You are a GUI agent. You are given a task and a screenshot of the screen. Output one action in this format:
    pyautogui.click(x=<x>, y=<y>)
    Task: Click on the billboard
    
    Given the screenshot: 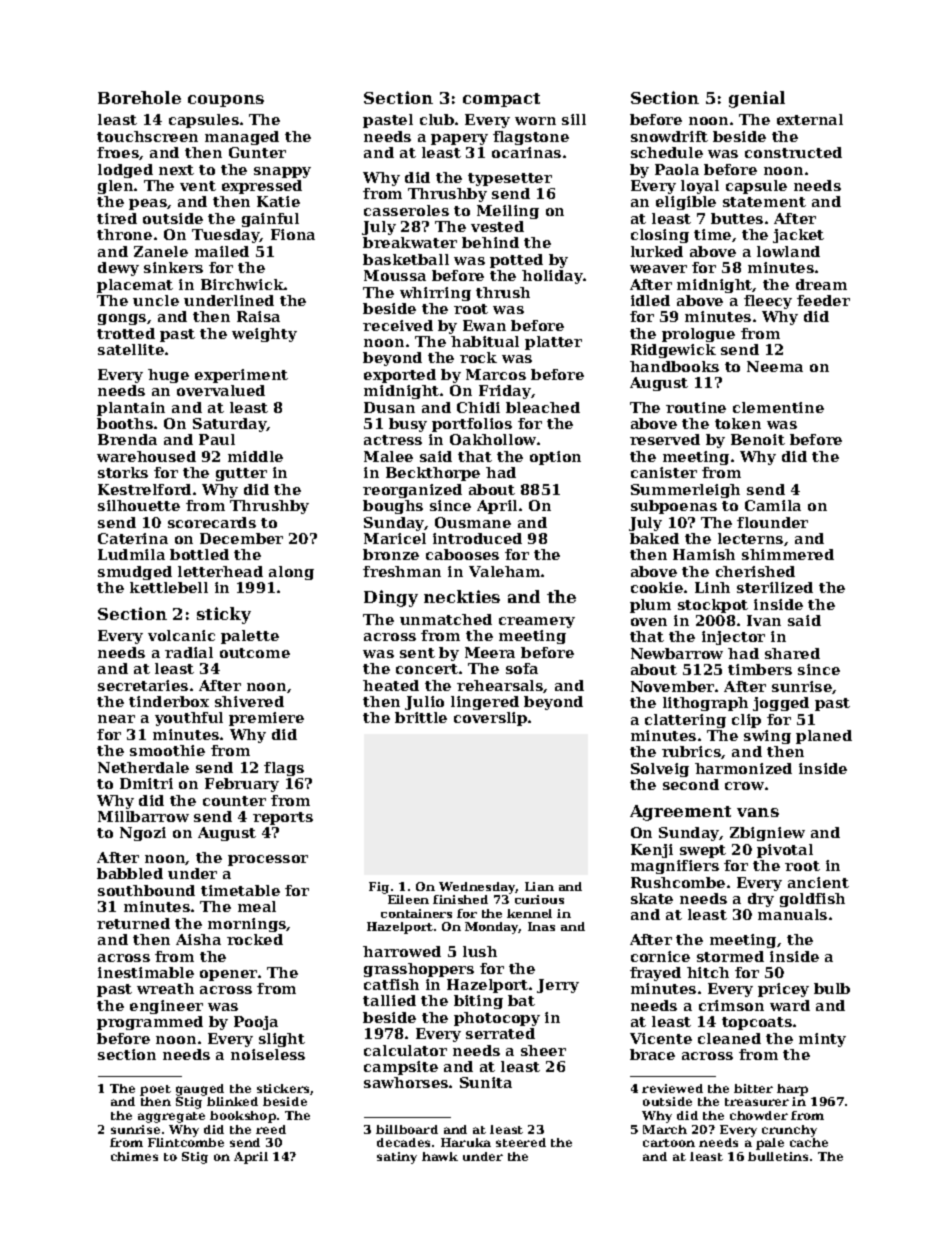 What is the action you would take?
    pyautogui.click(x=407, y=1129)
